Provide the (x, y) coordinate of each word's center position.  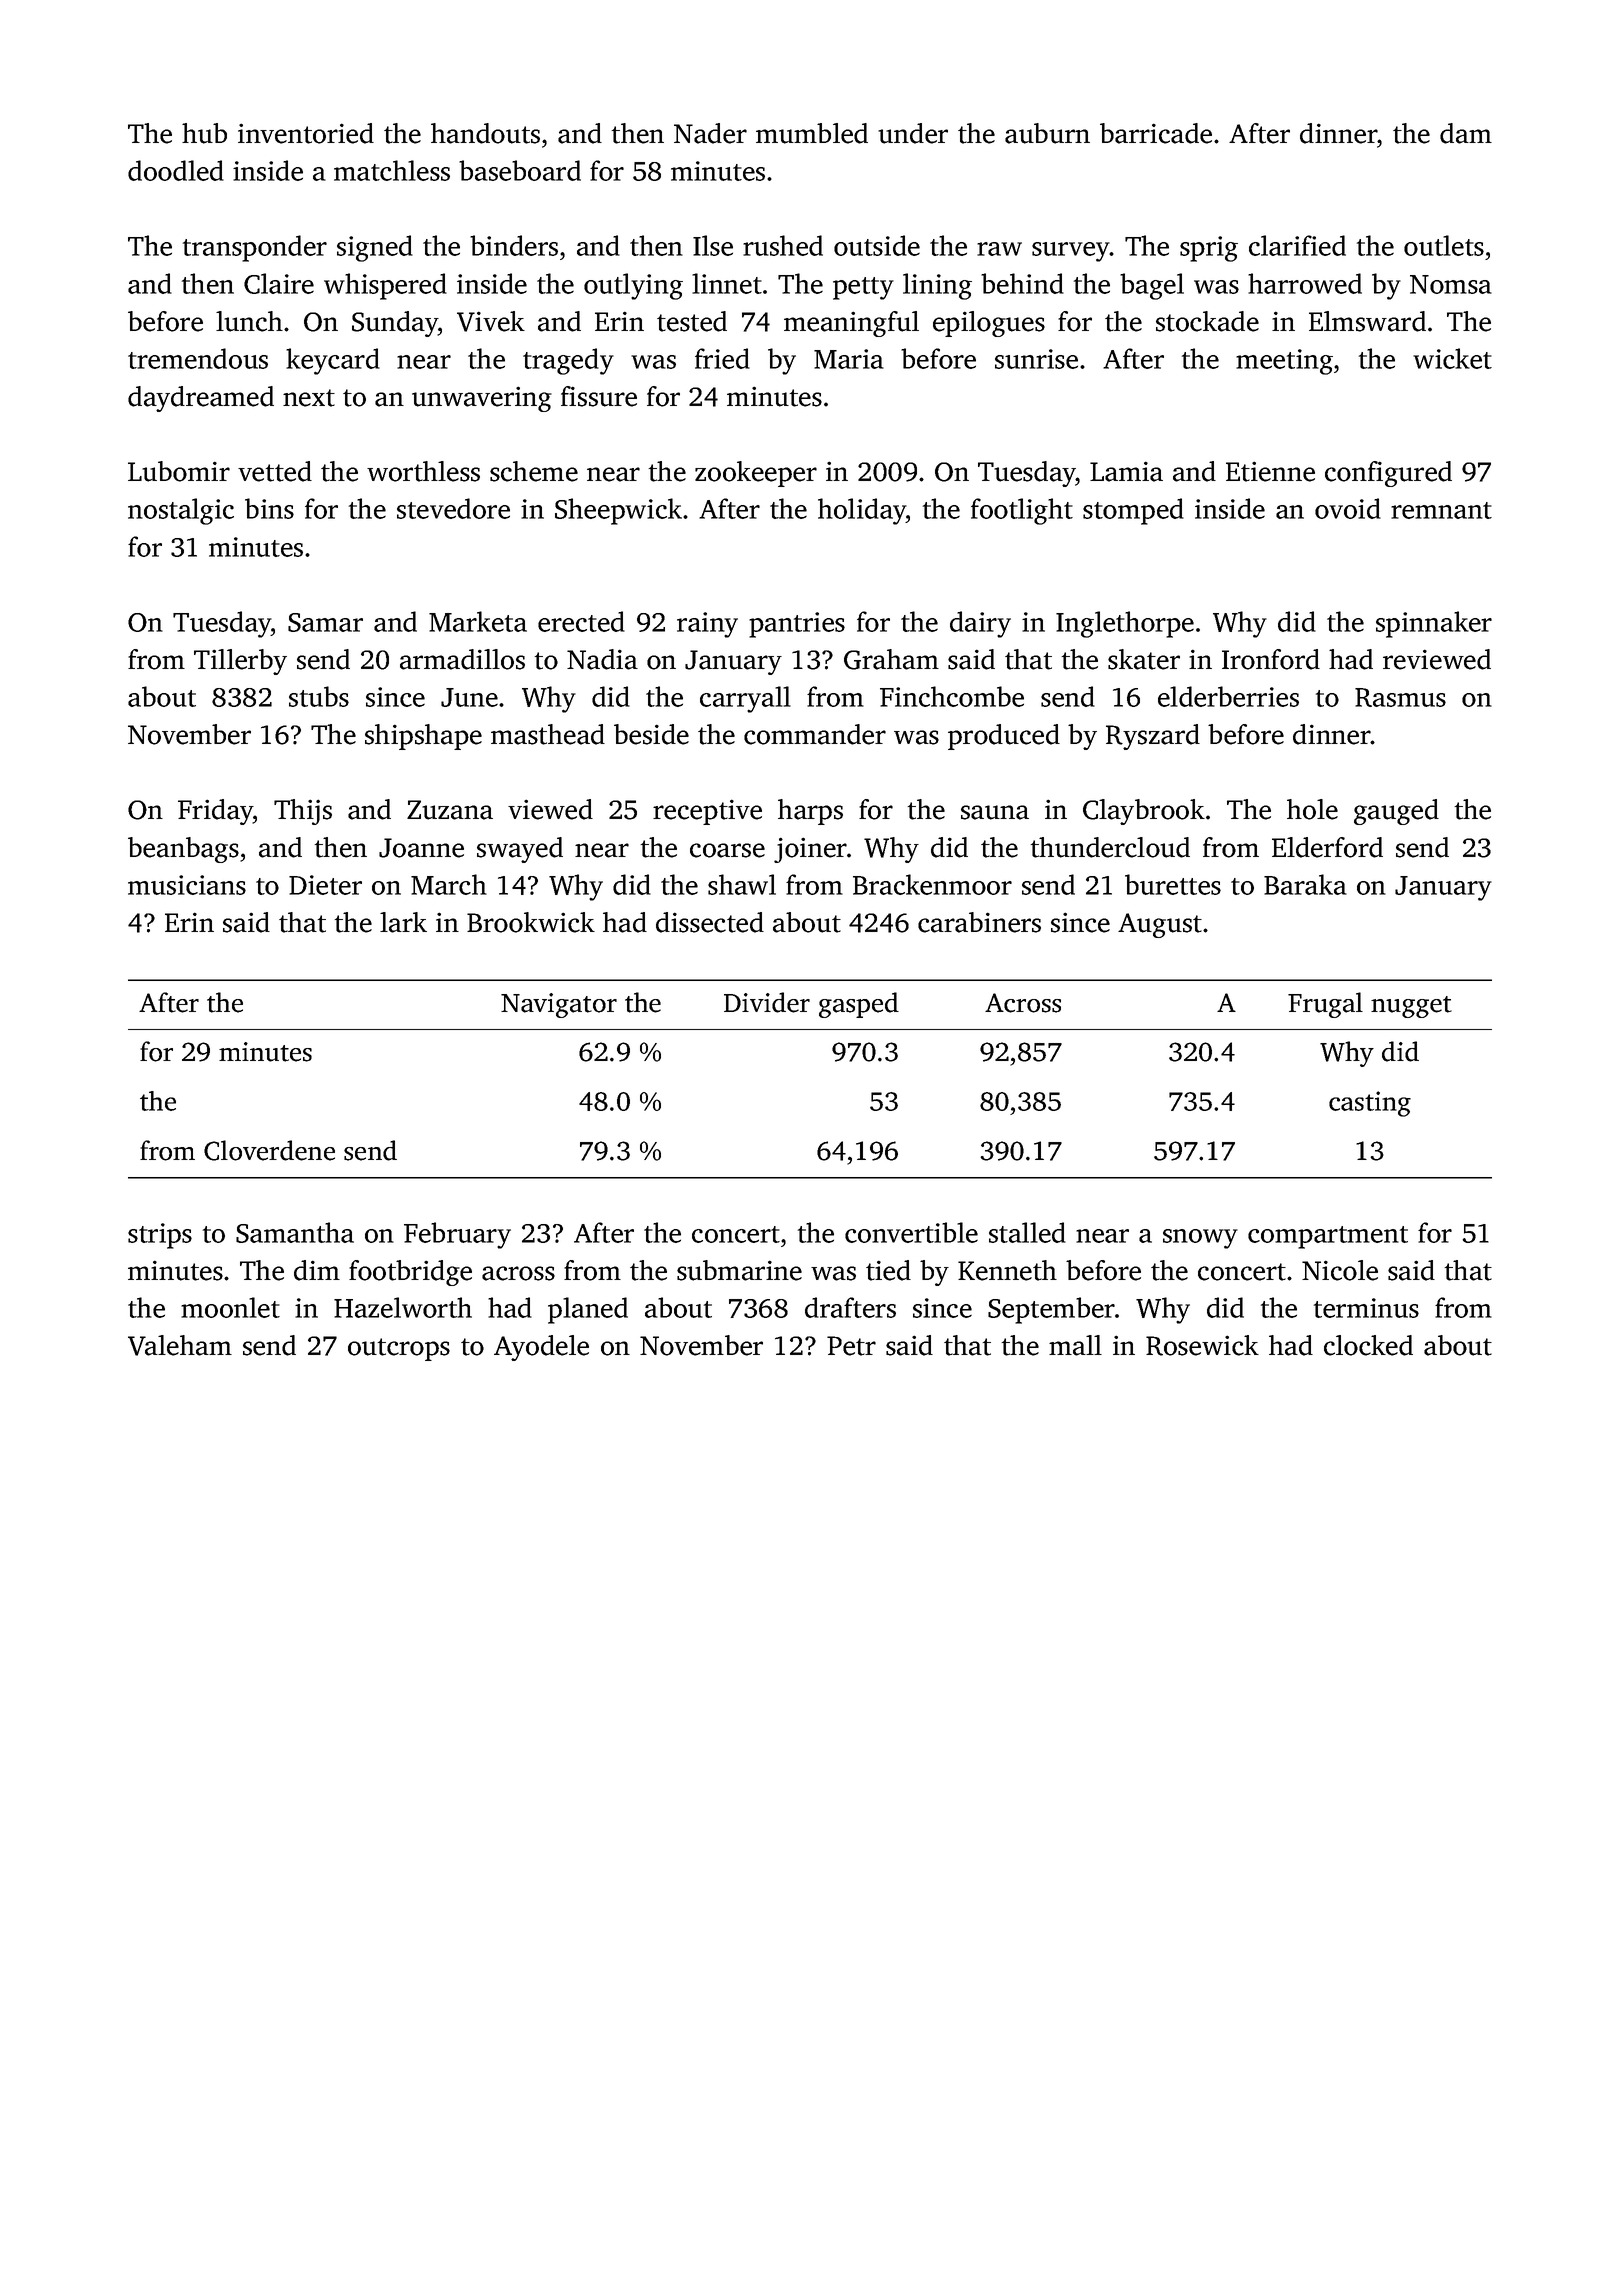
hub (204, 133)
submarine (739, 1270)
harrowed (1305, 283)
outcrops (399, 1349)
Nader (710, 133)
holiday (862, 511)
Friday (215, 812)
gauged (1396, 812)
